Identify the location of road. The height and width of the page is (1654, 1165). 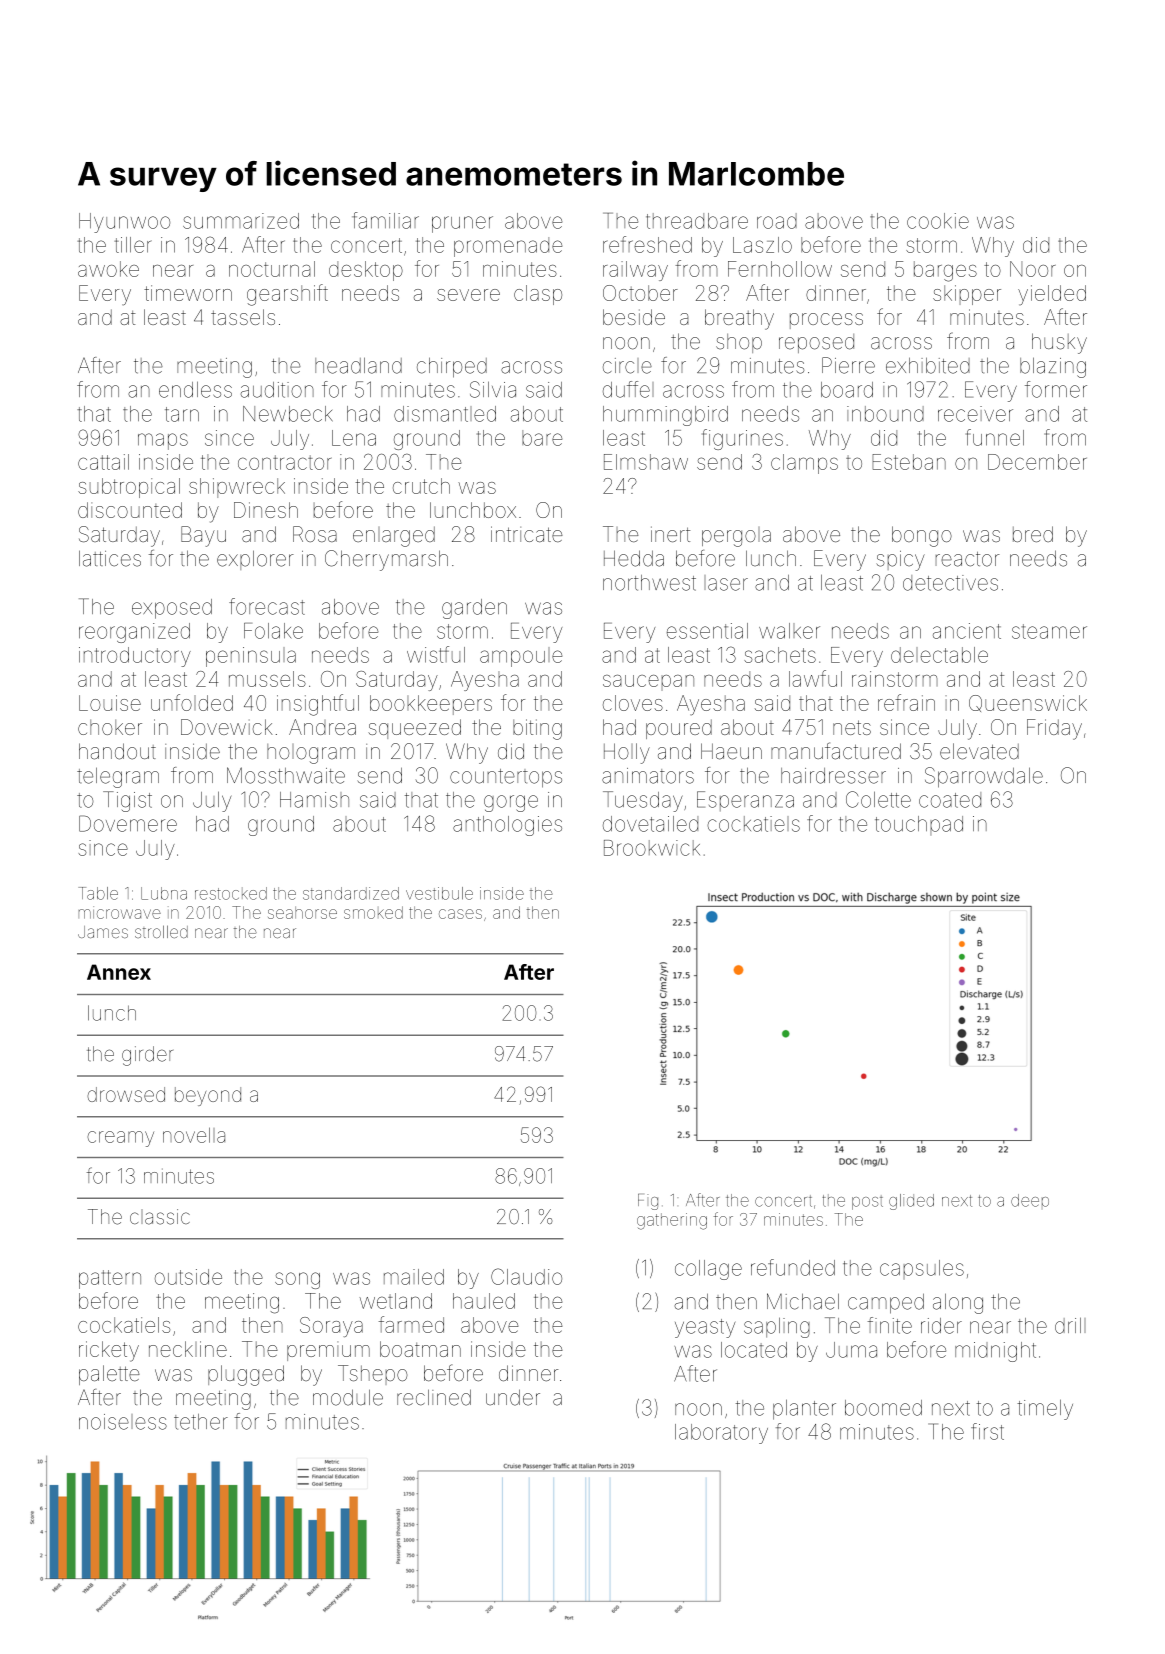
(777, 221).
